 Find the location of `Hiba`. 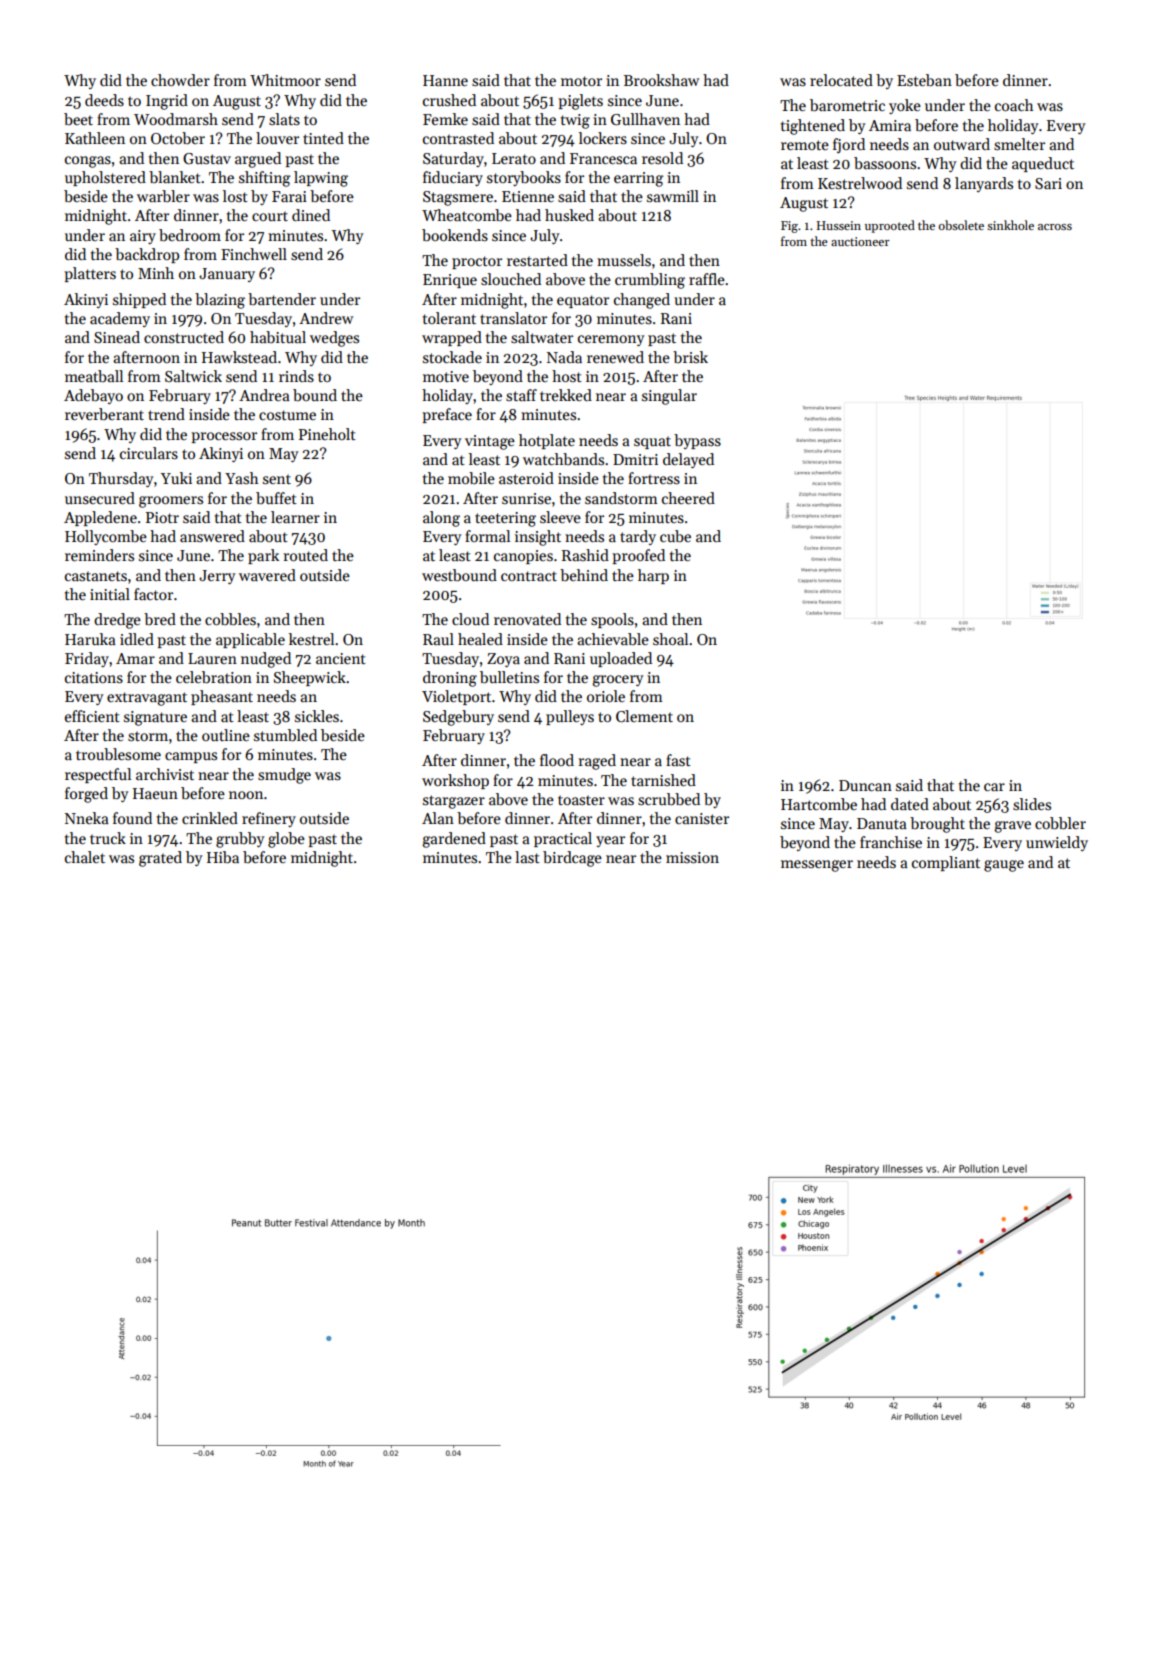

Hiba is located at coordinates (223, 857).
